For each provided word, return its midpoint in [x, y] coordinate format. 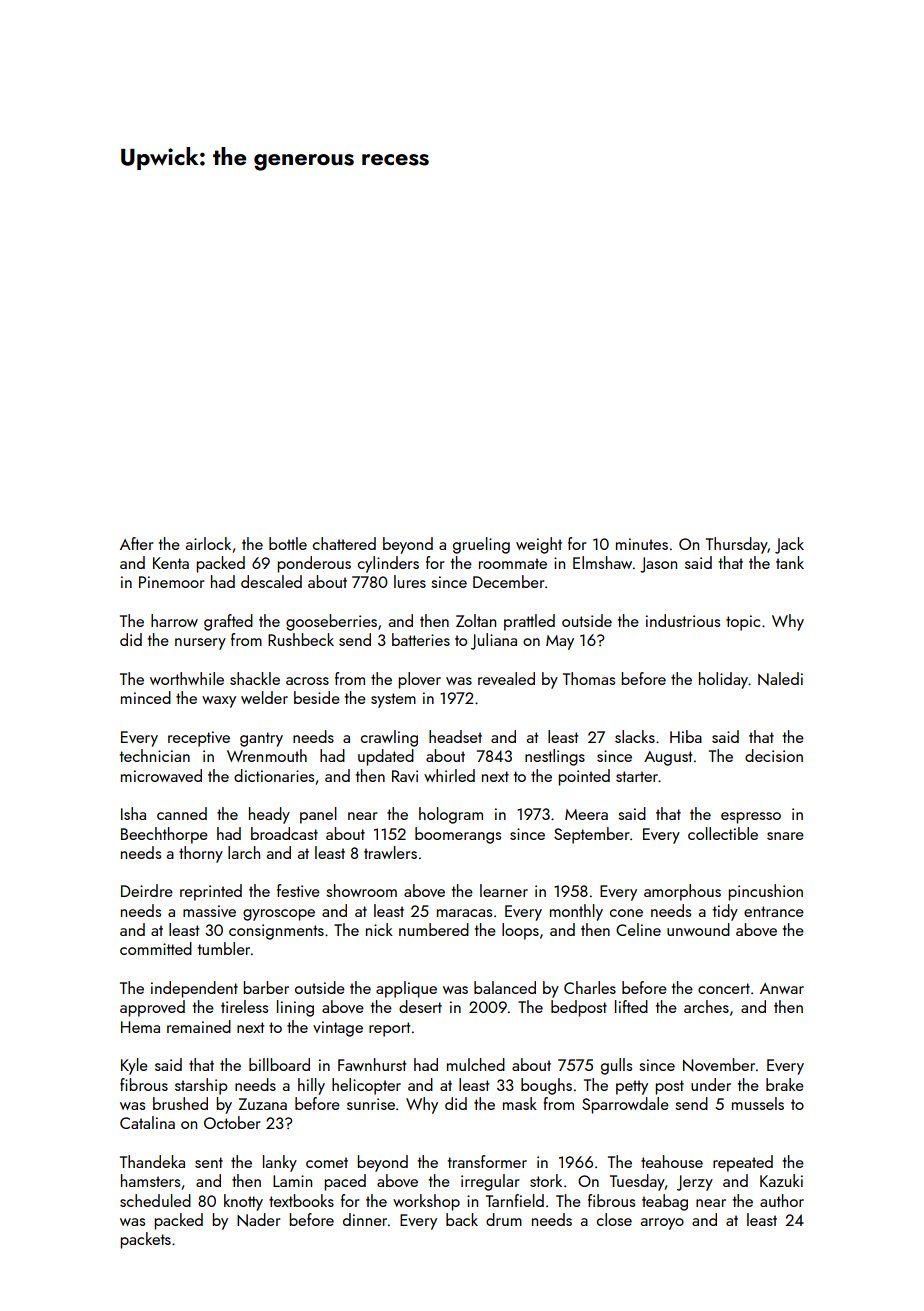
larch [244, 852]
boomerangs [458, 835]
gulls [616, 1066]
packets [145, 1240]
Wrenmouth [267, 755]
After [137, 543]
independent [194, 989]
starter [637, 776]
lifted [631, 1006]
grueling [481, 545]
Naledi [780, 679]
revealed [506, 678]
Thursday [737, 545]
